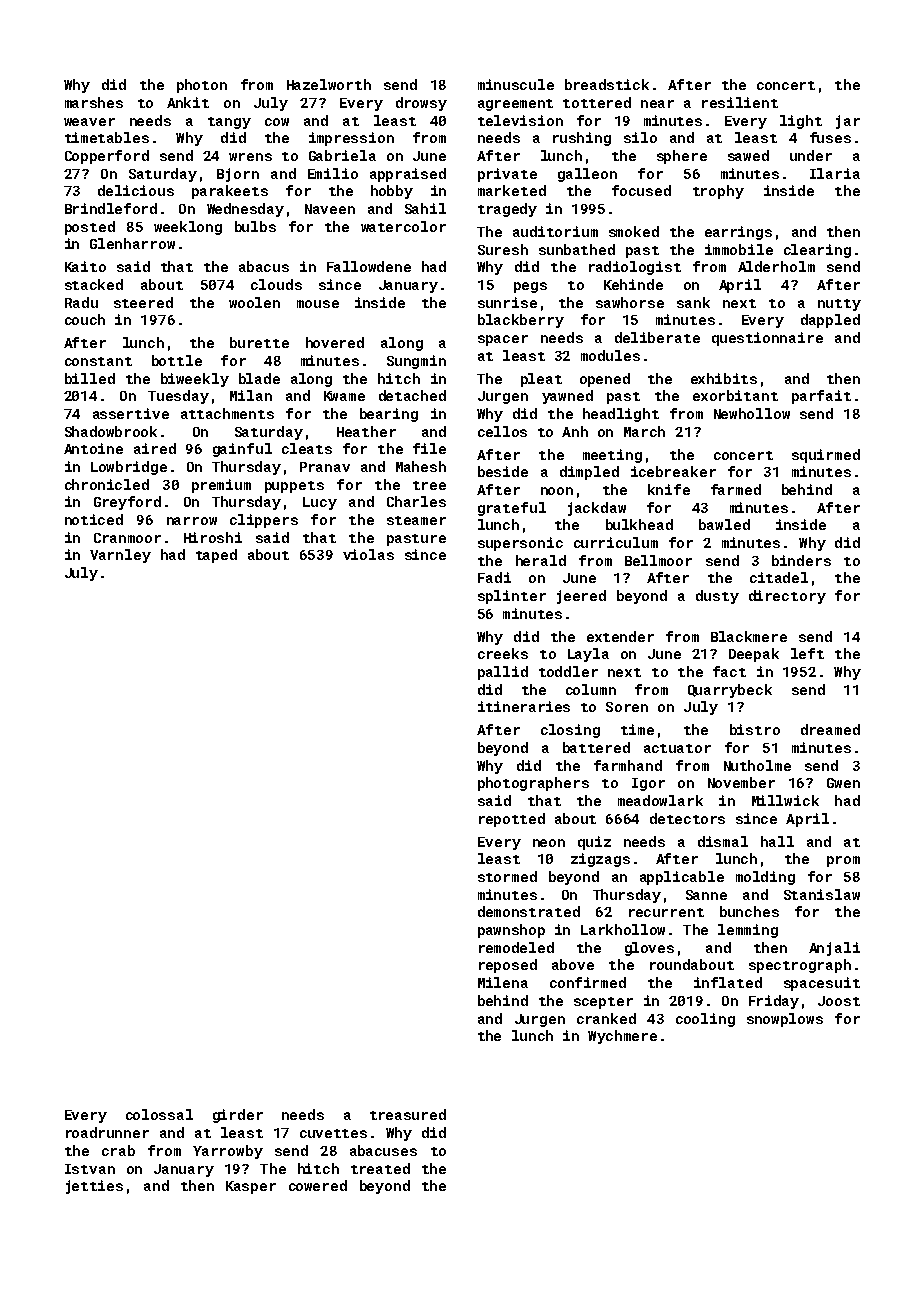 The height and width of the screenshot is (1308, 924). Describe the element at coordinates (511, 931) in the screenshot. I see `pawnshop` at that location.
